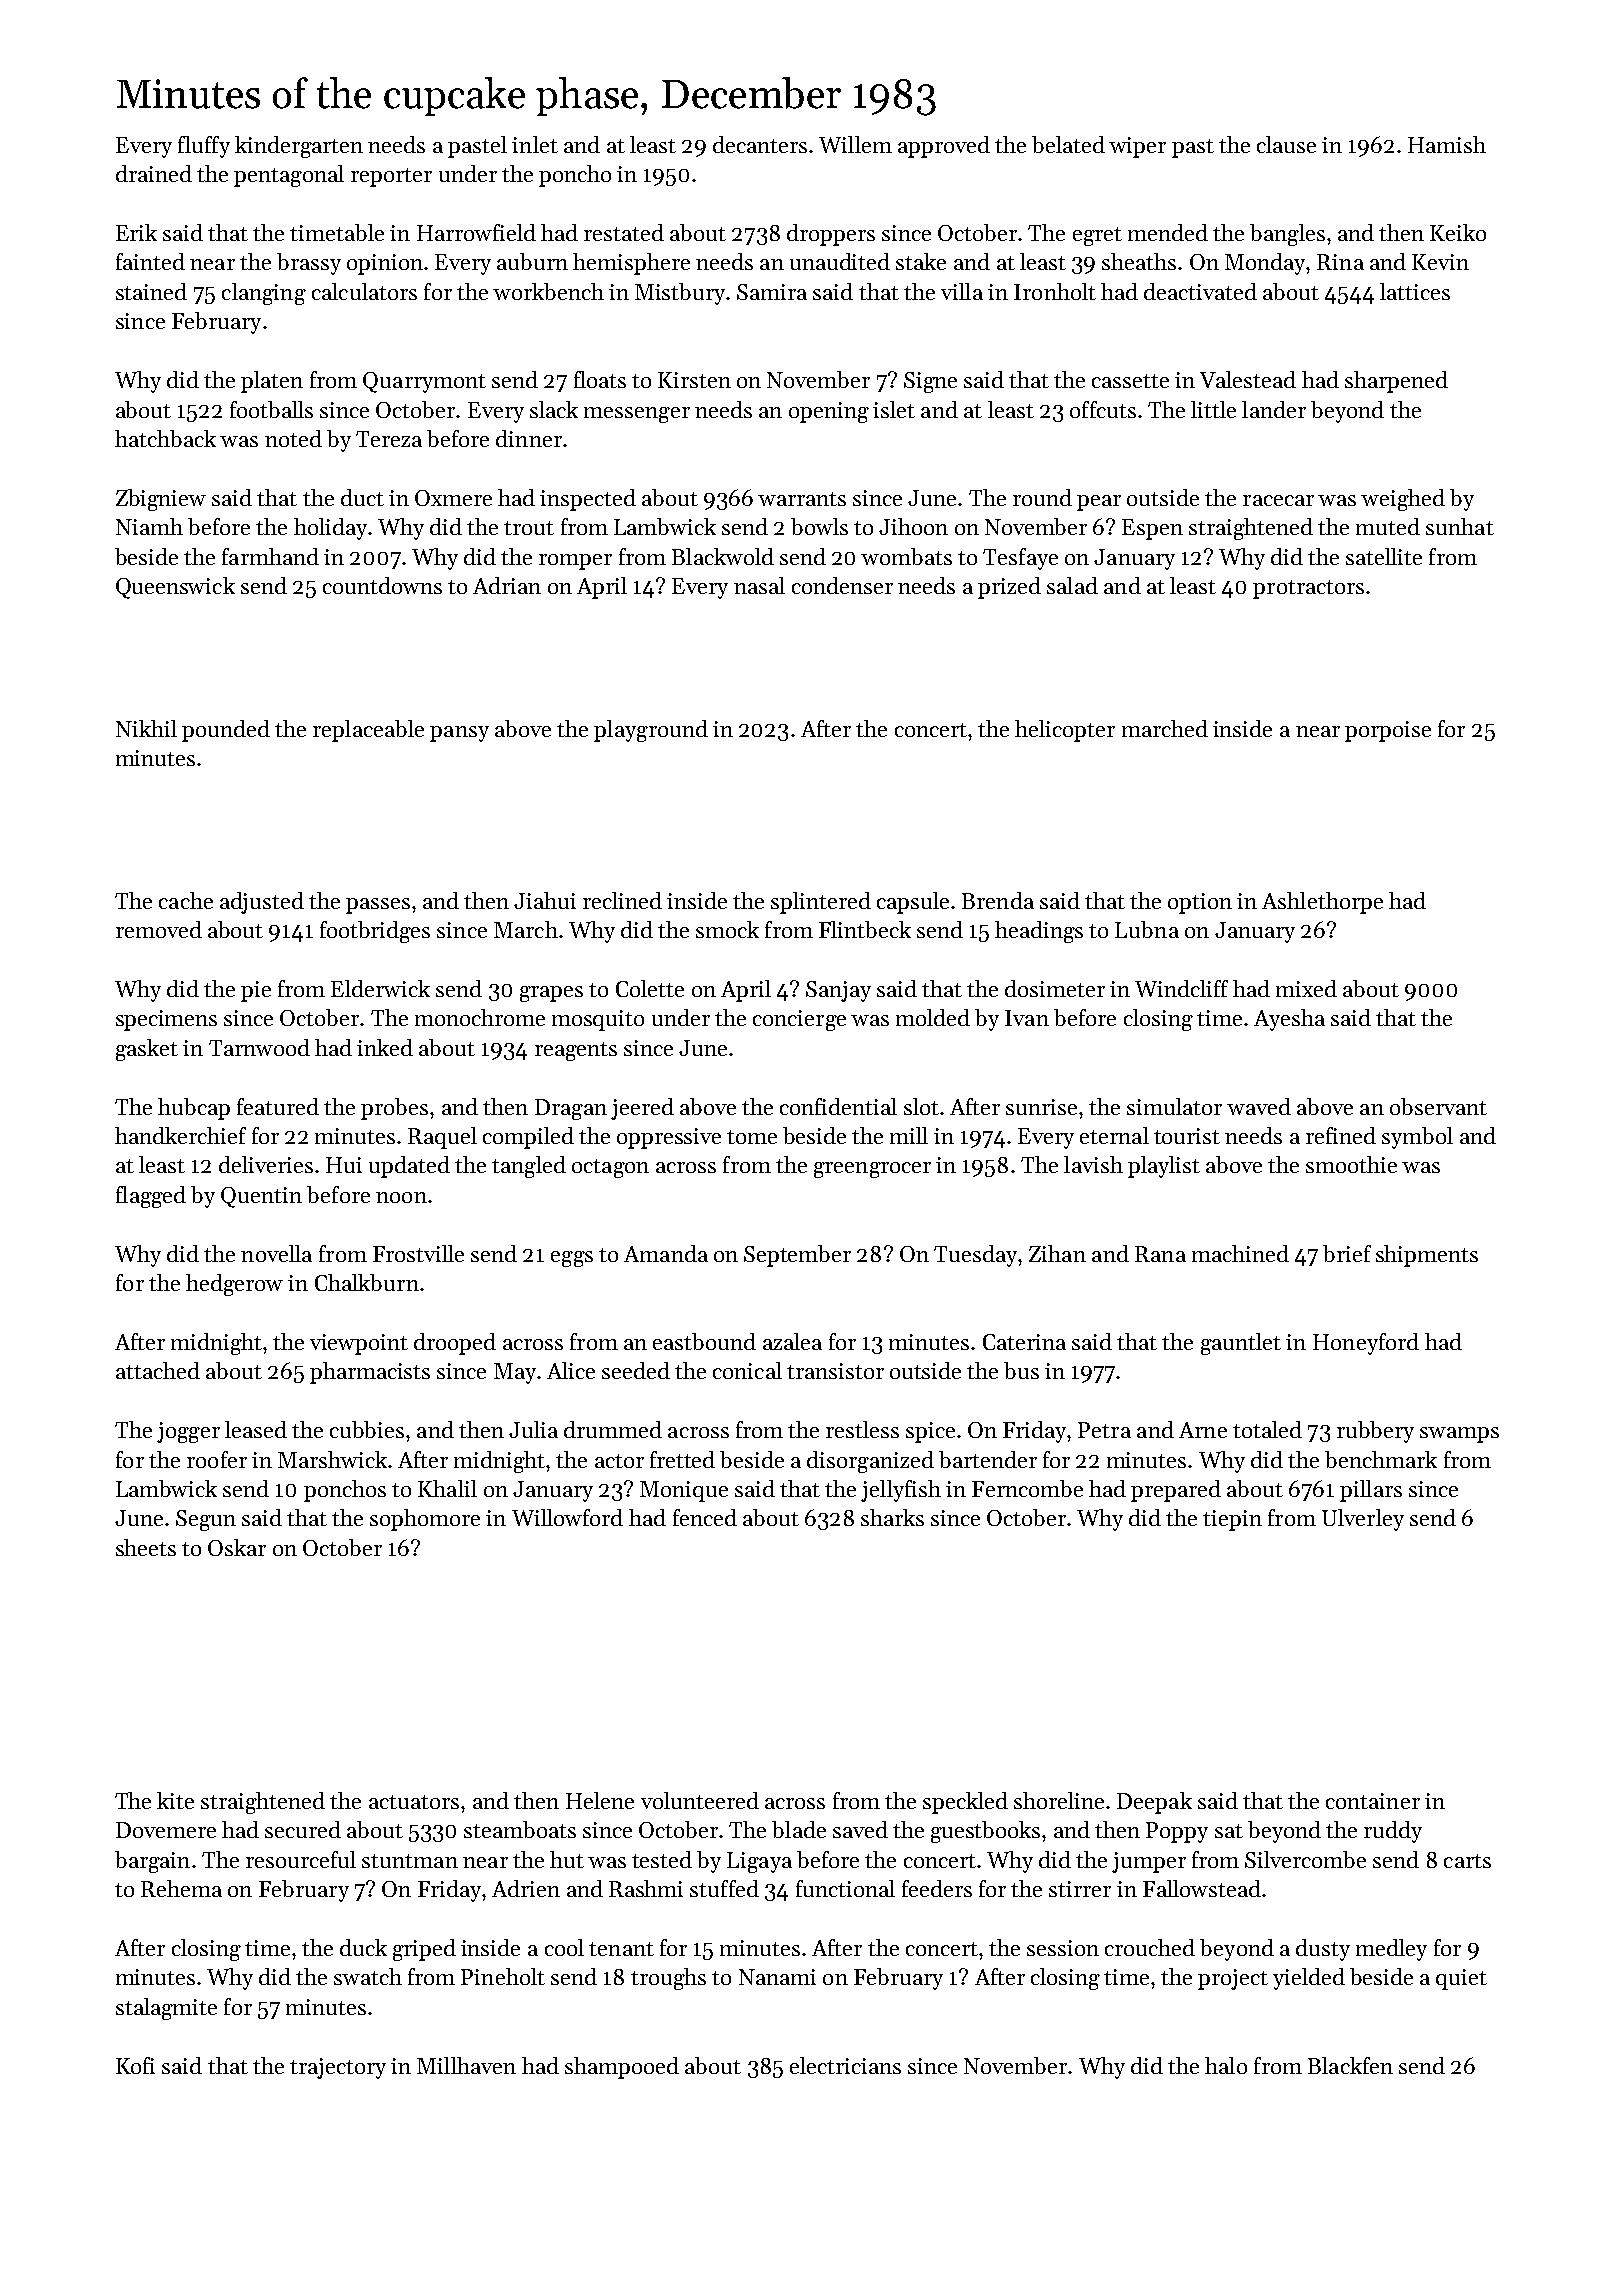  Describe the element at coordinates (359, 1344) in the screenshot. I see `viewpoint` at that location.
